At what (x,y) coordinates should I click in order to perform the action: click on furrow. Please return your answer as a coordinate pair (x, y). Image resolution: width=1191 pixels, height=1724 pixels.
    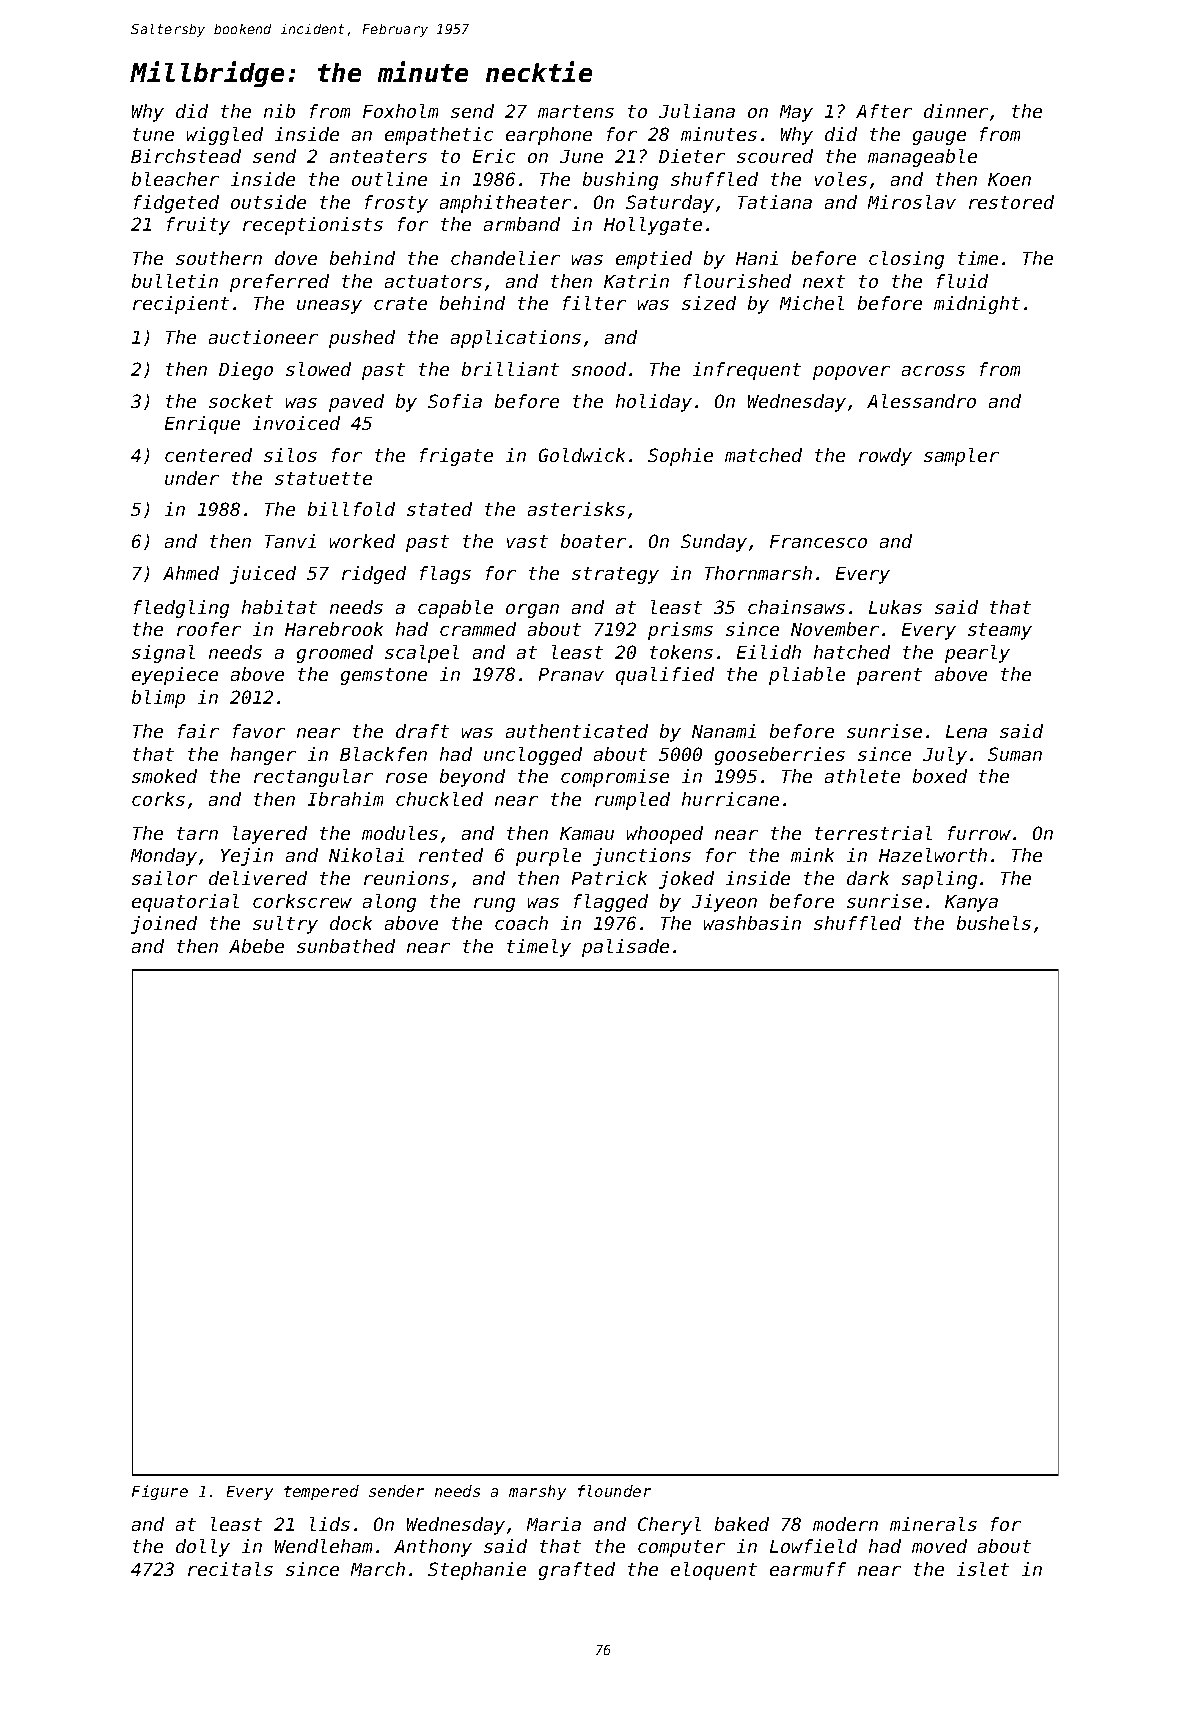
    Looking at the image, I should click on (979, 833).
